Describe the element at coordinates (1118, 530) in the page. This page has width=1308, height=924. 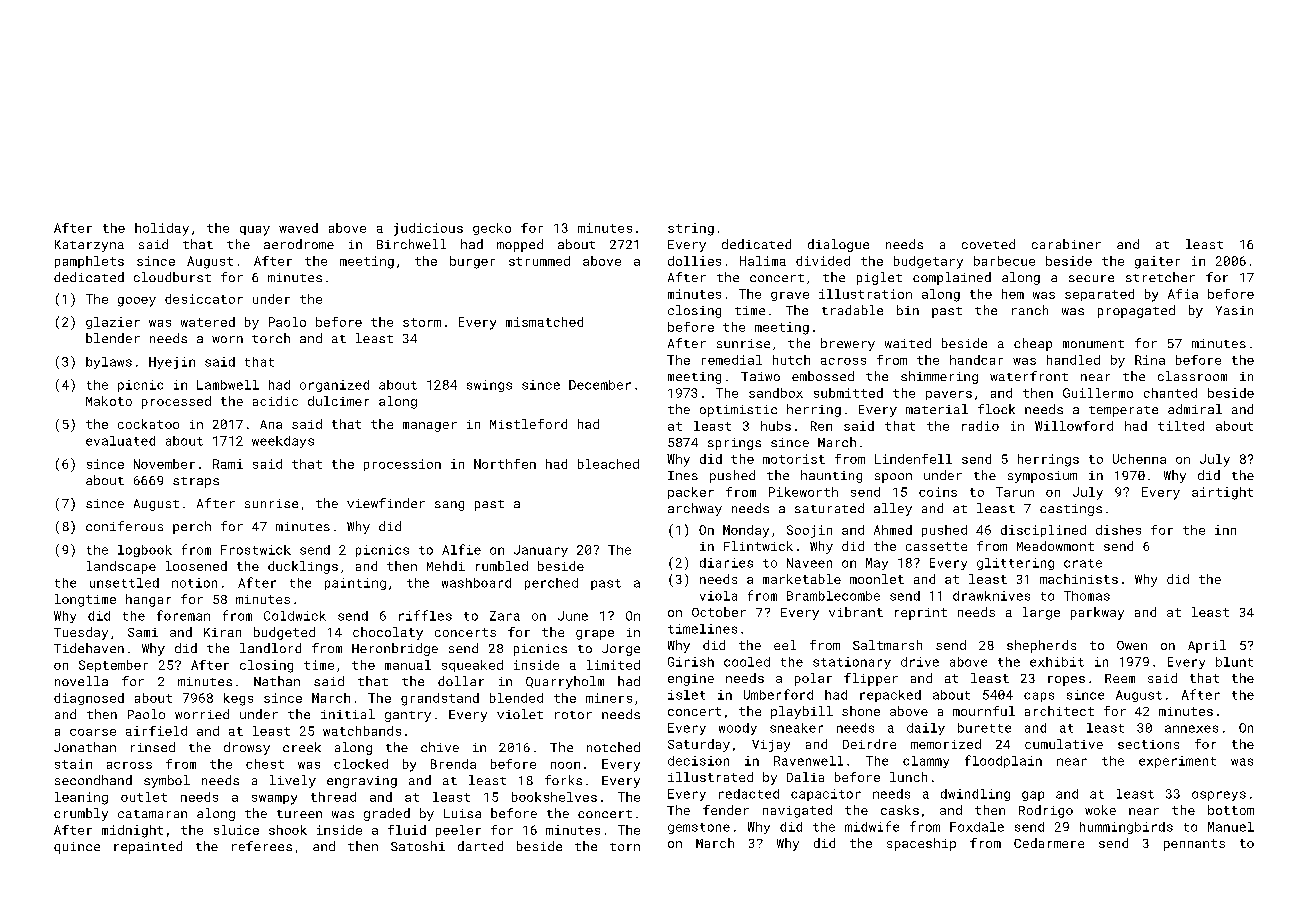
I see `dishes` at that location.
